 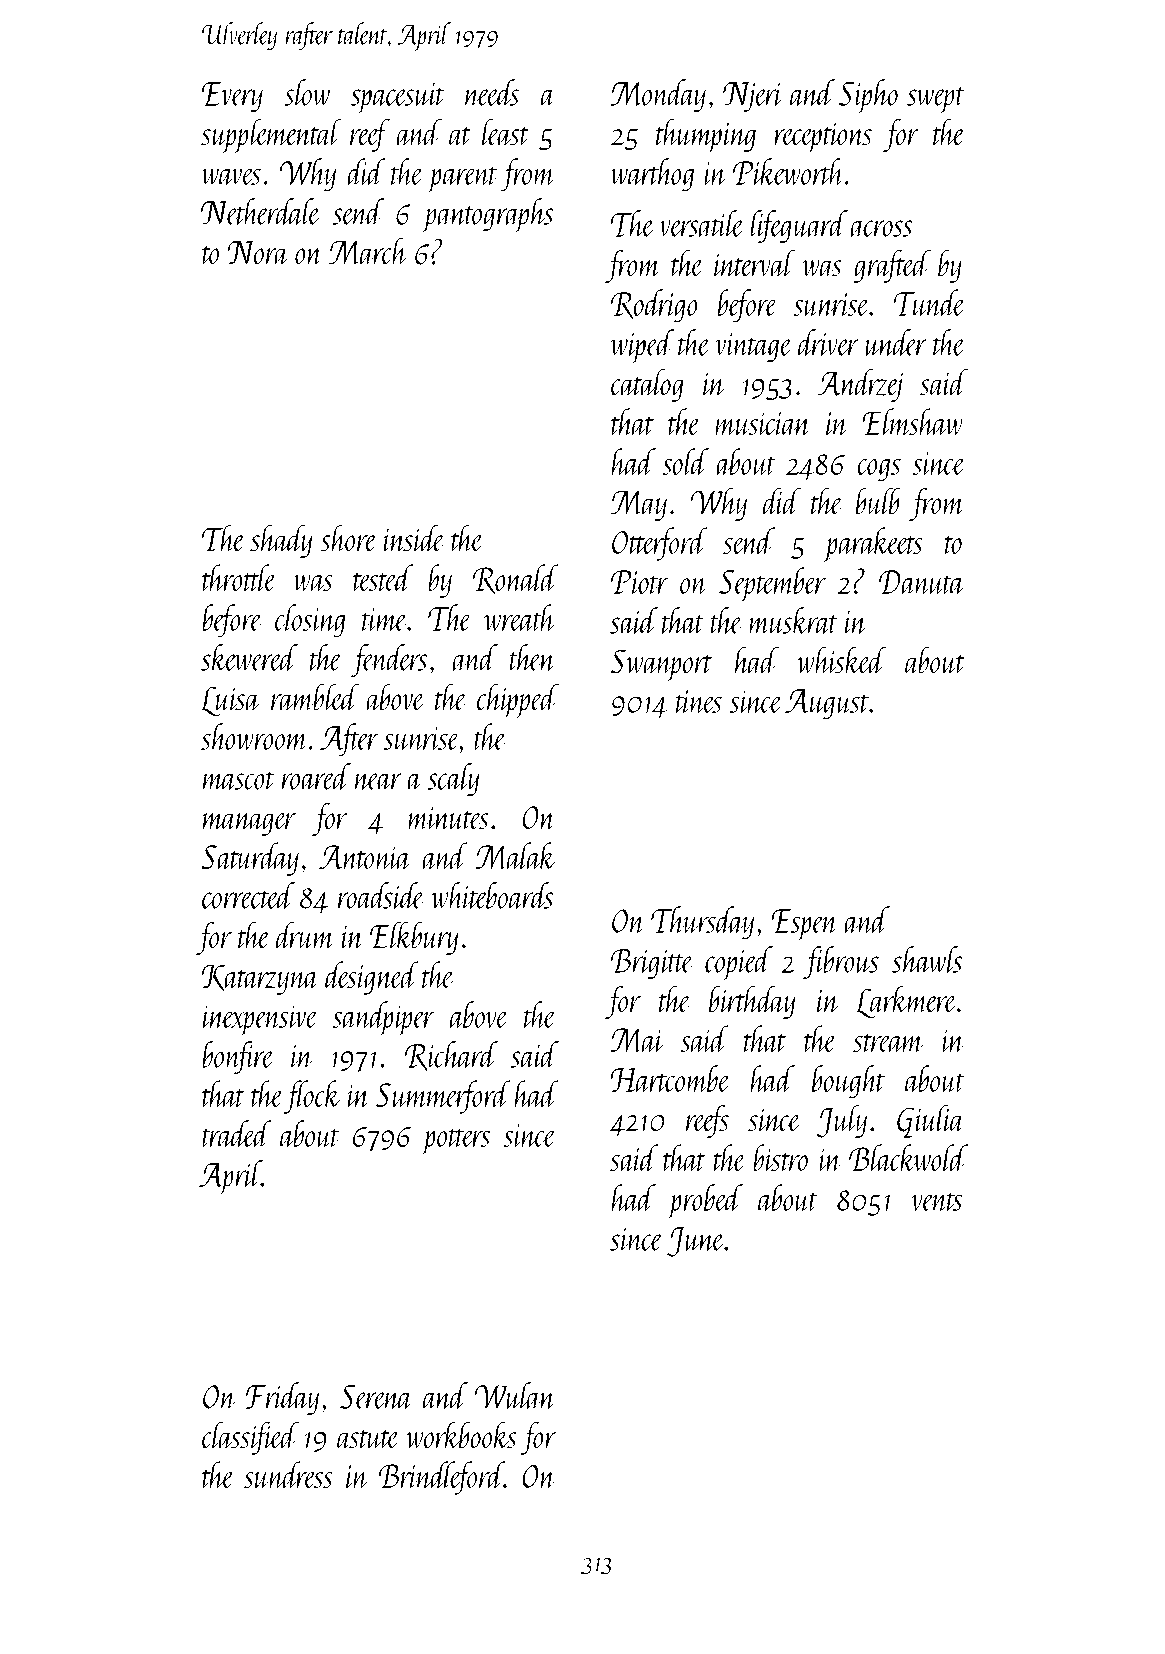 I want to click on slow, so click(x=307, y=92).
